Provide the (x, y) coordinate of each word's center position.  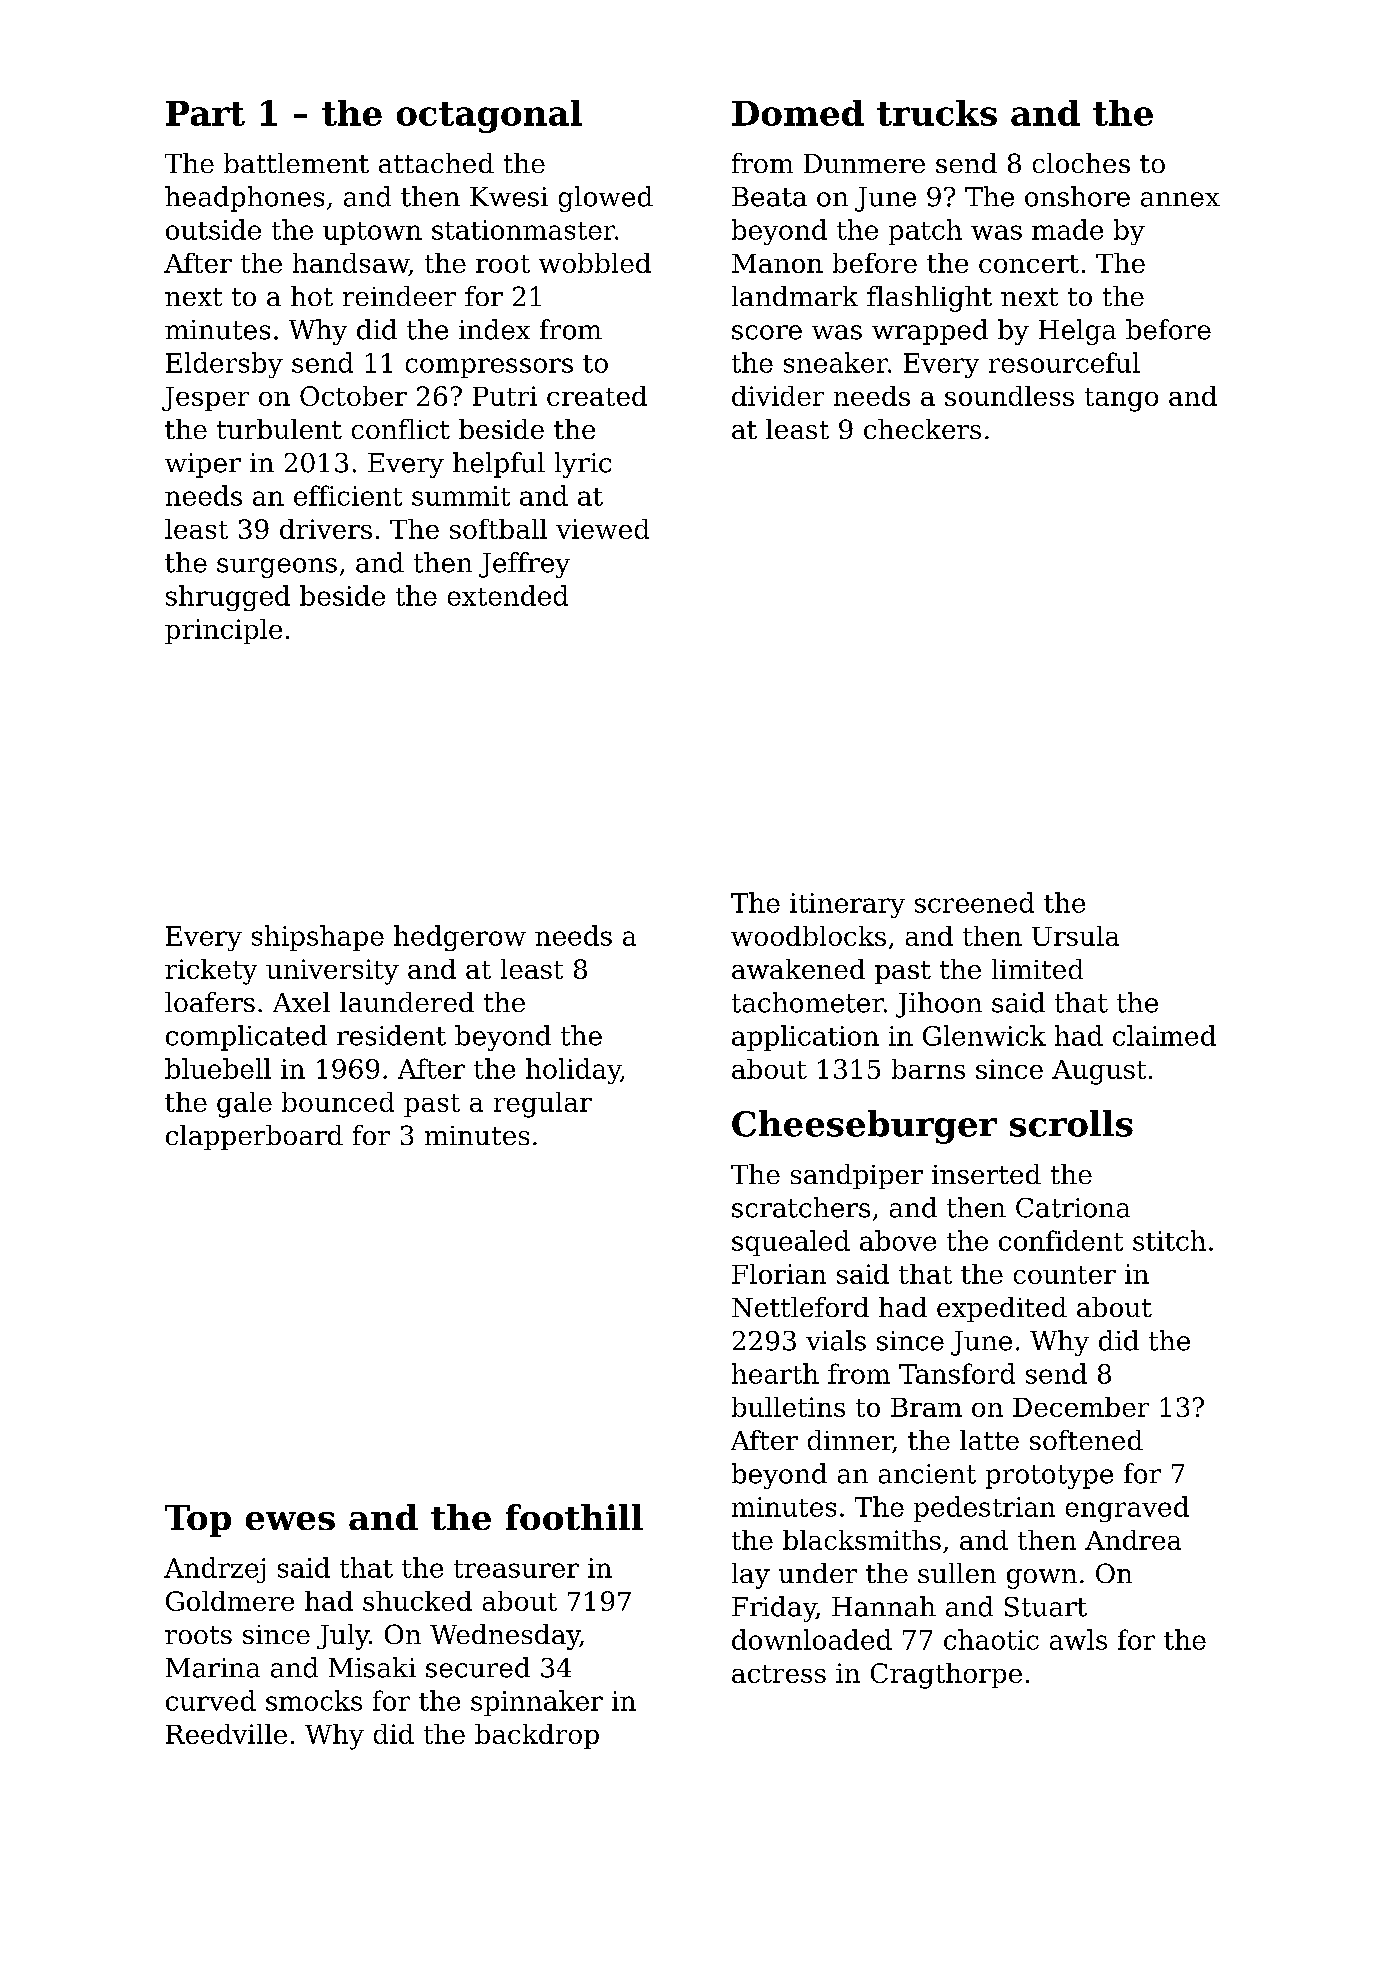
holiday (573, 1071)
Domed (798, 113)
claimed (1164, 1035)
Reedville (226, 1734)
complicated (246, 1038)
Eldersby (224, 365)
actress (779, 1674)
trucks (937, 113)
